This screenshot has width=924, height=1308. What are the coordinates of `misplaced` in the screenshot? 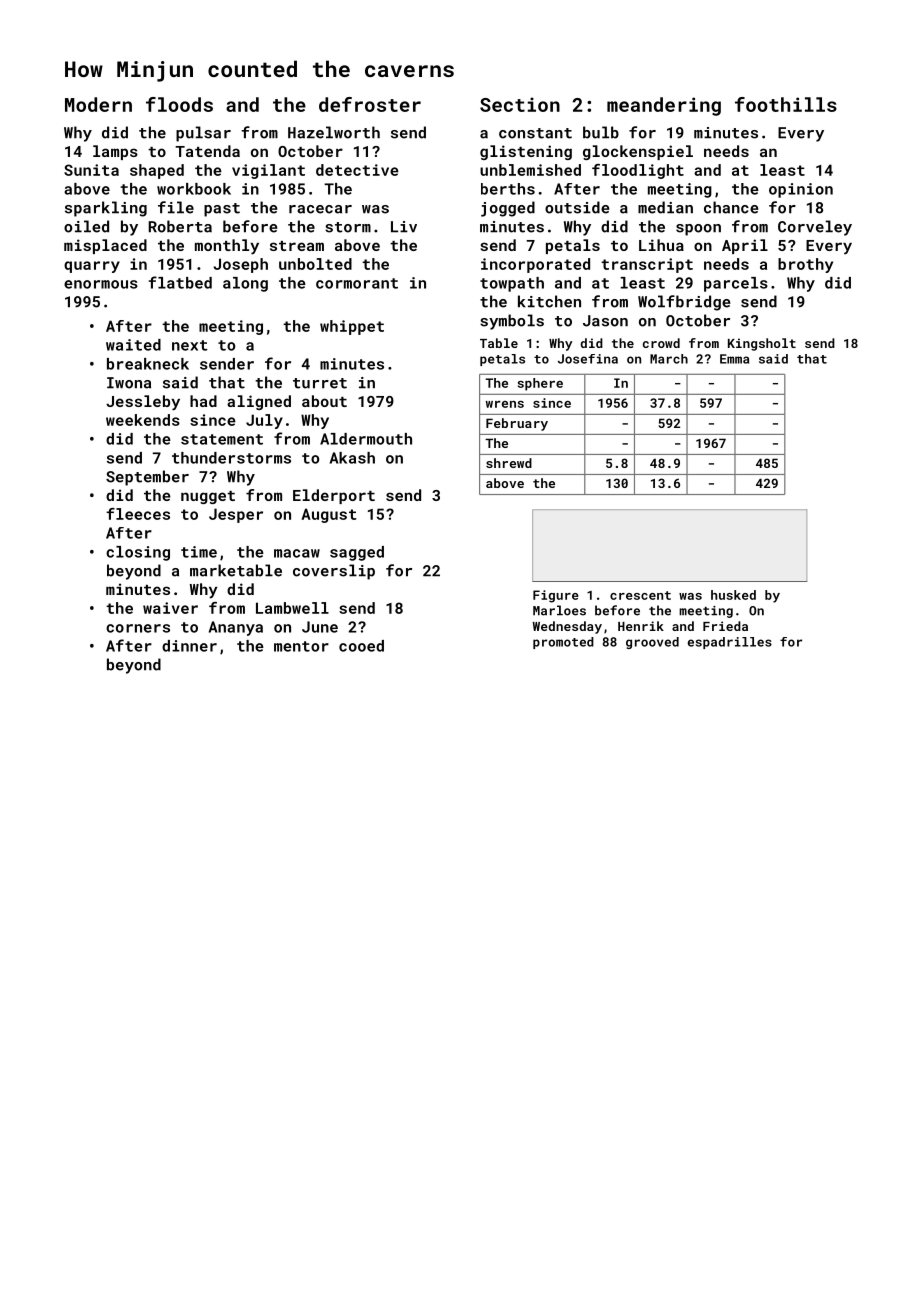 It's located at (105, 246).
